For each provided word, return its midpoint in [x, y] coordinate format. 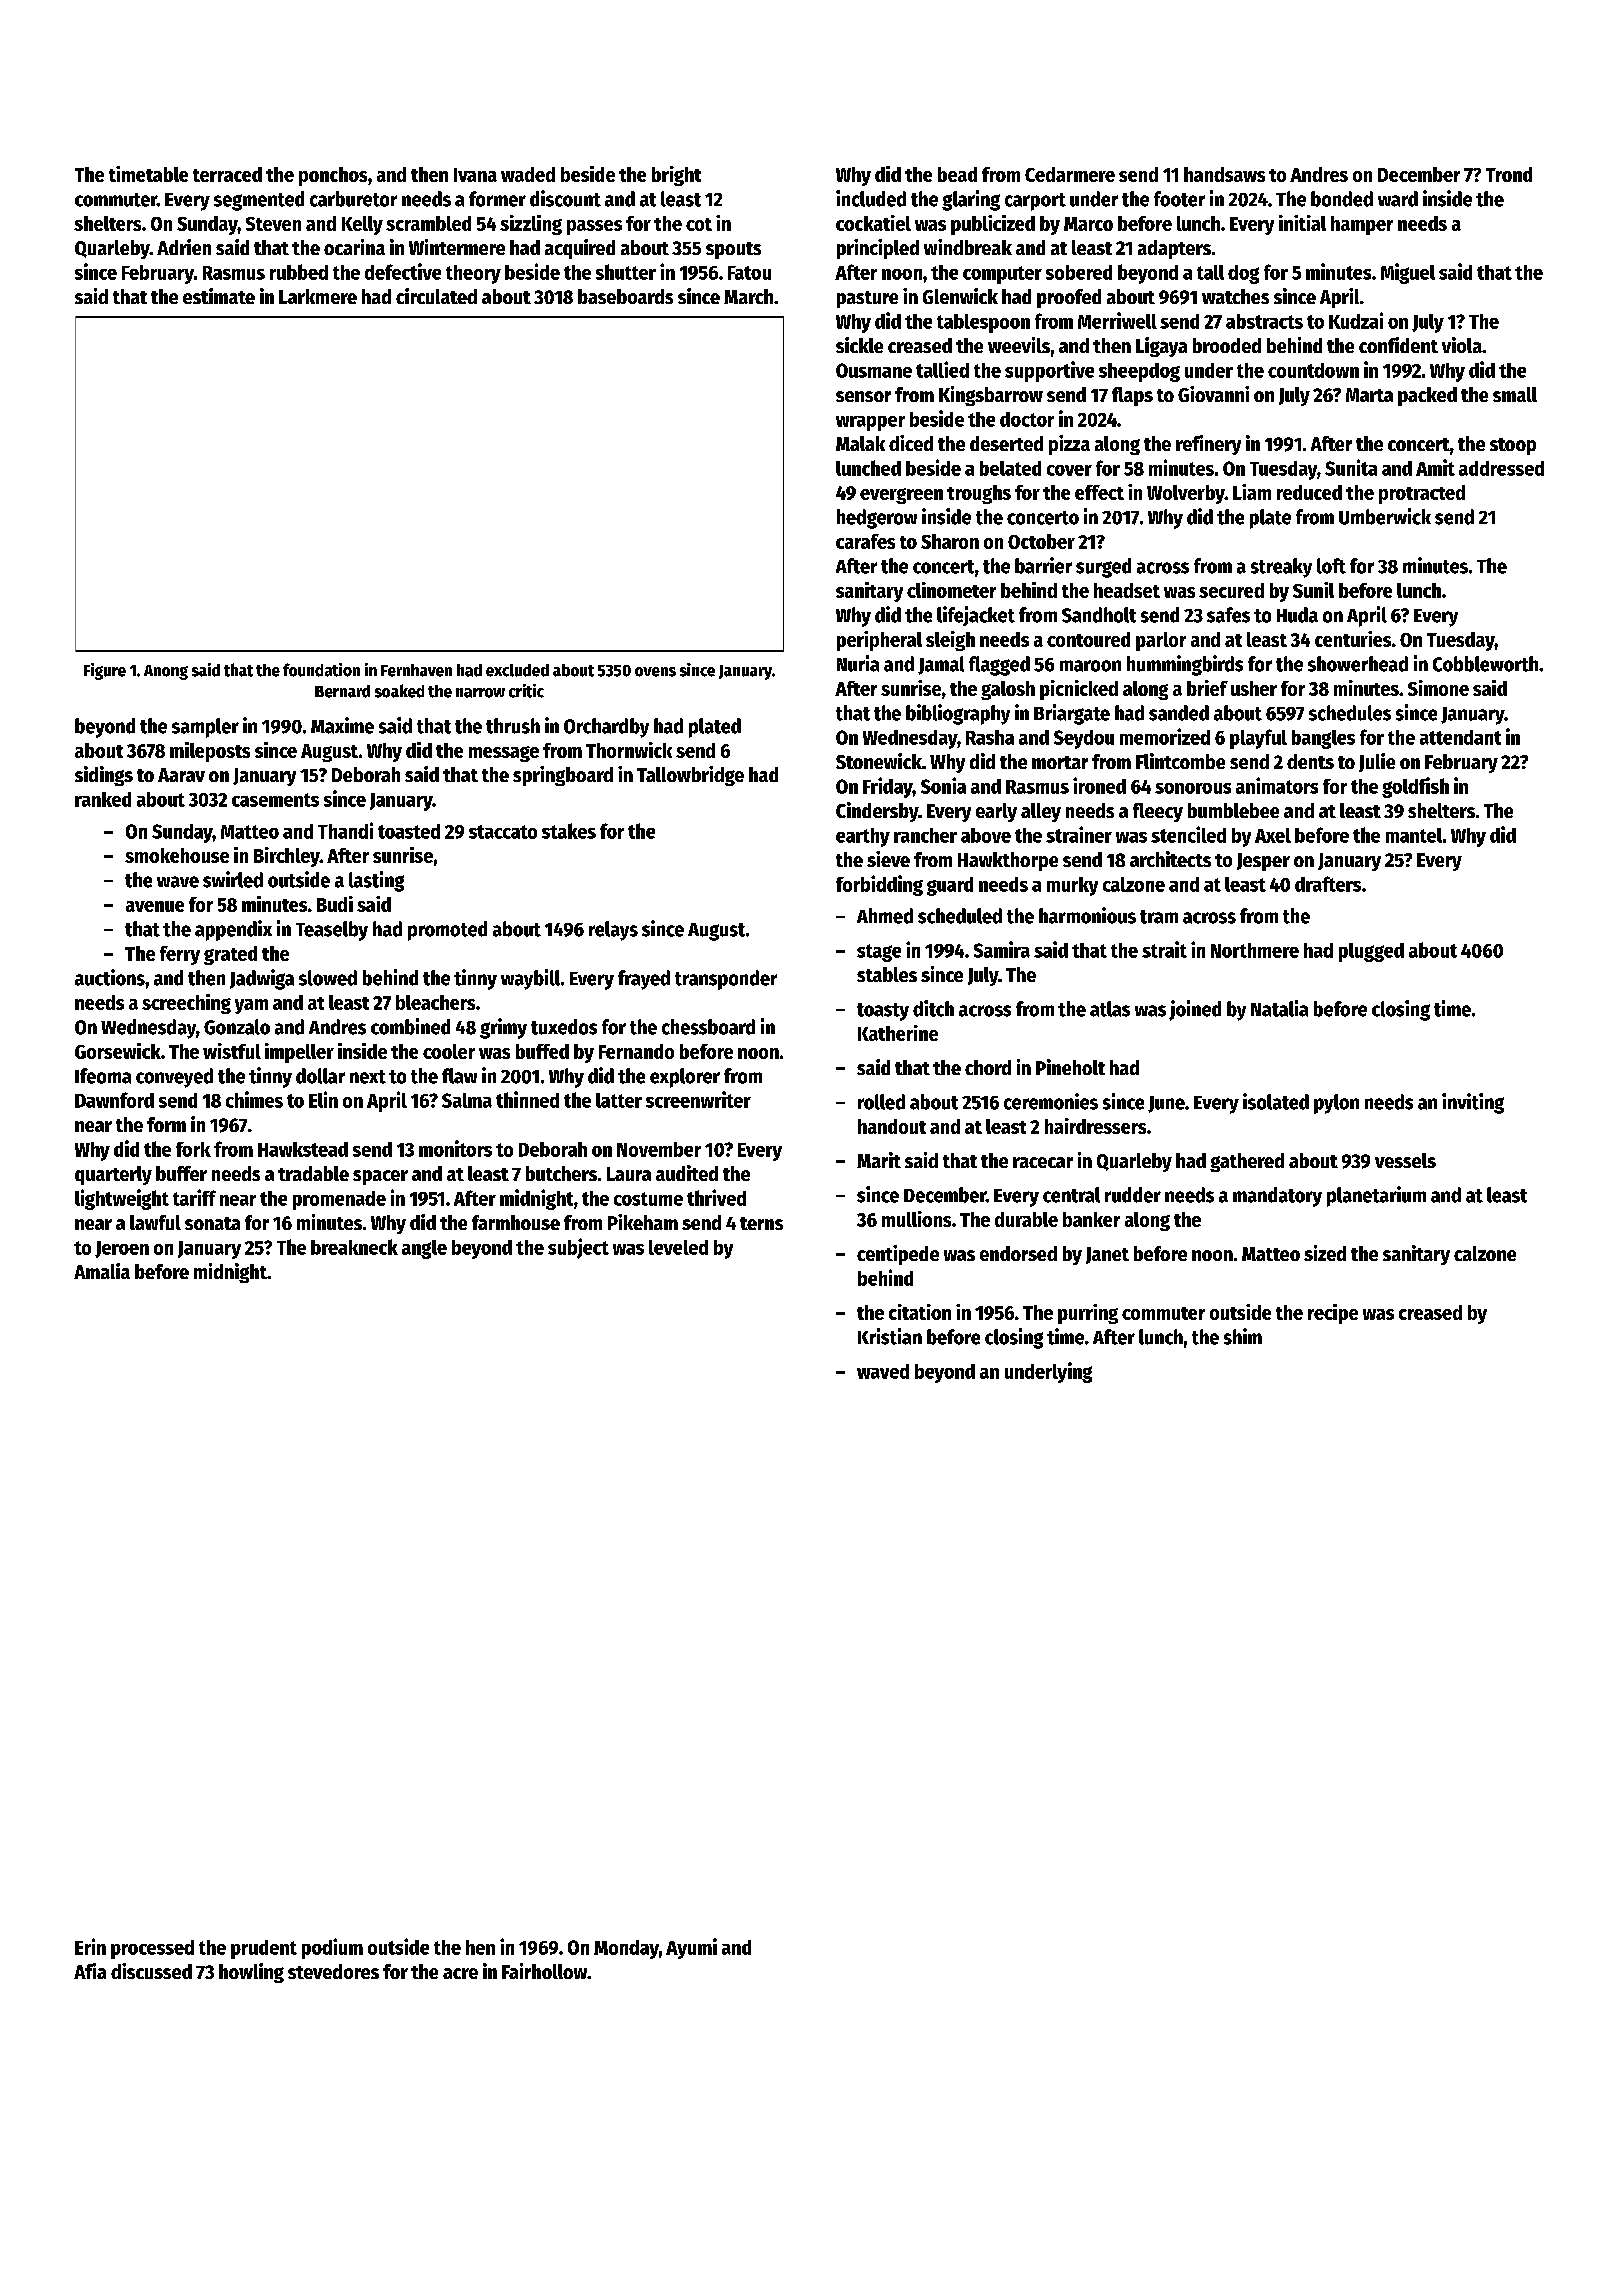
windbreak [968, 247]
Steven [273, 224]
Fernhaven [416, 670]
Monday [626, 1949]
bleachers [435, 1002]
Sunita [1351, 467]
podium [332, 1948]
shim [1243, 1336]
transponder [726, 980]
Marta [1369, 395]
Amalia [102, 1271]
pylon [1336, 1104]
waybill [530, 979]
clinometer [951, 590]
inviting [1473, 1103]
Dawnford [114, 1100]
